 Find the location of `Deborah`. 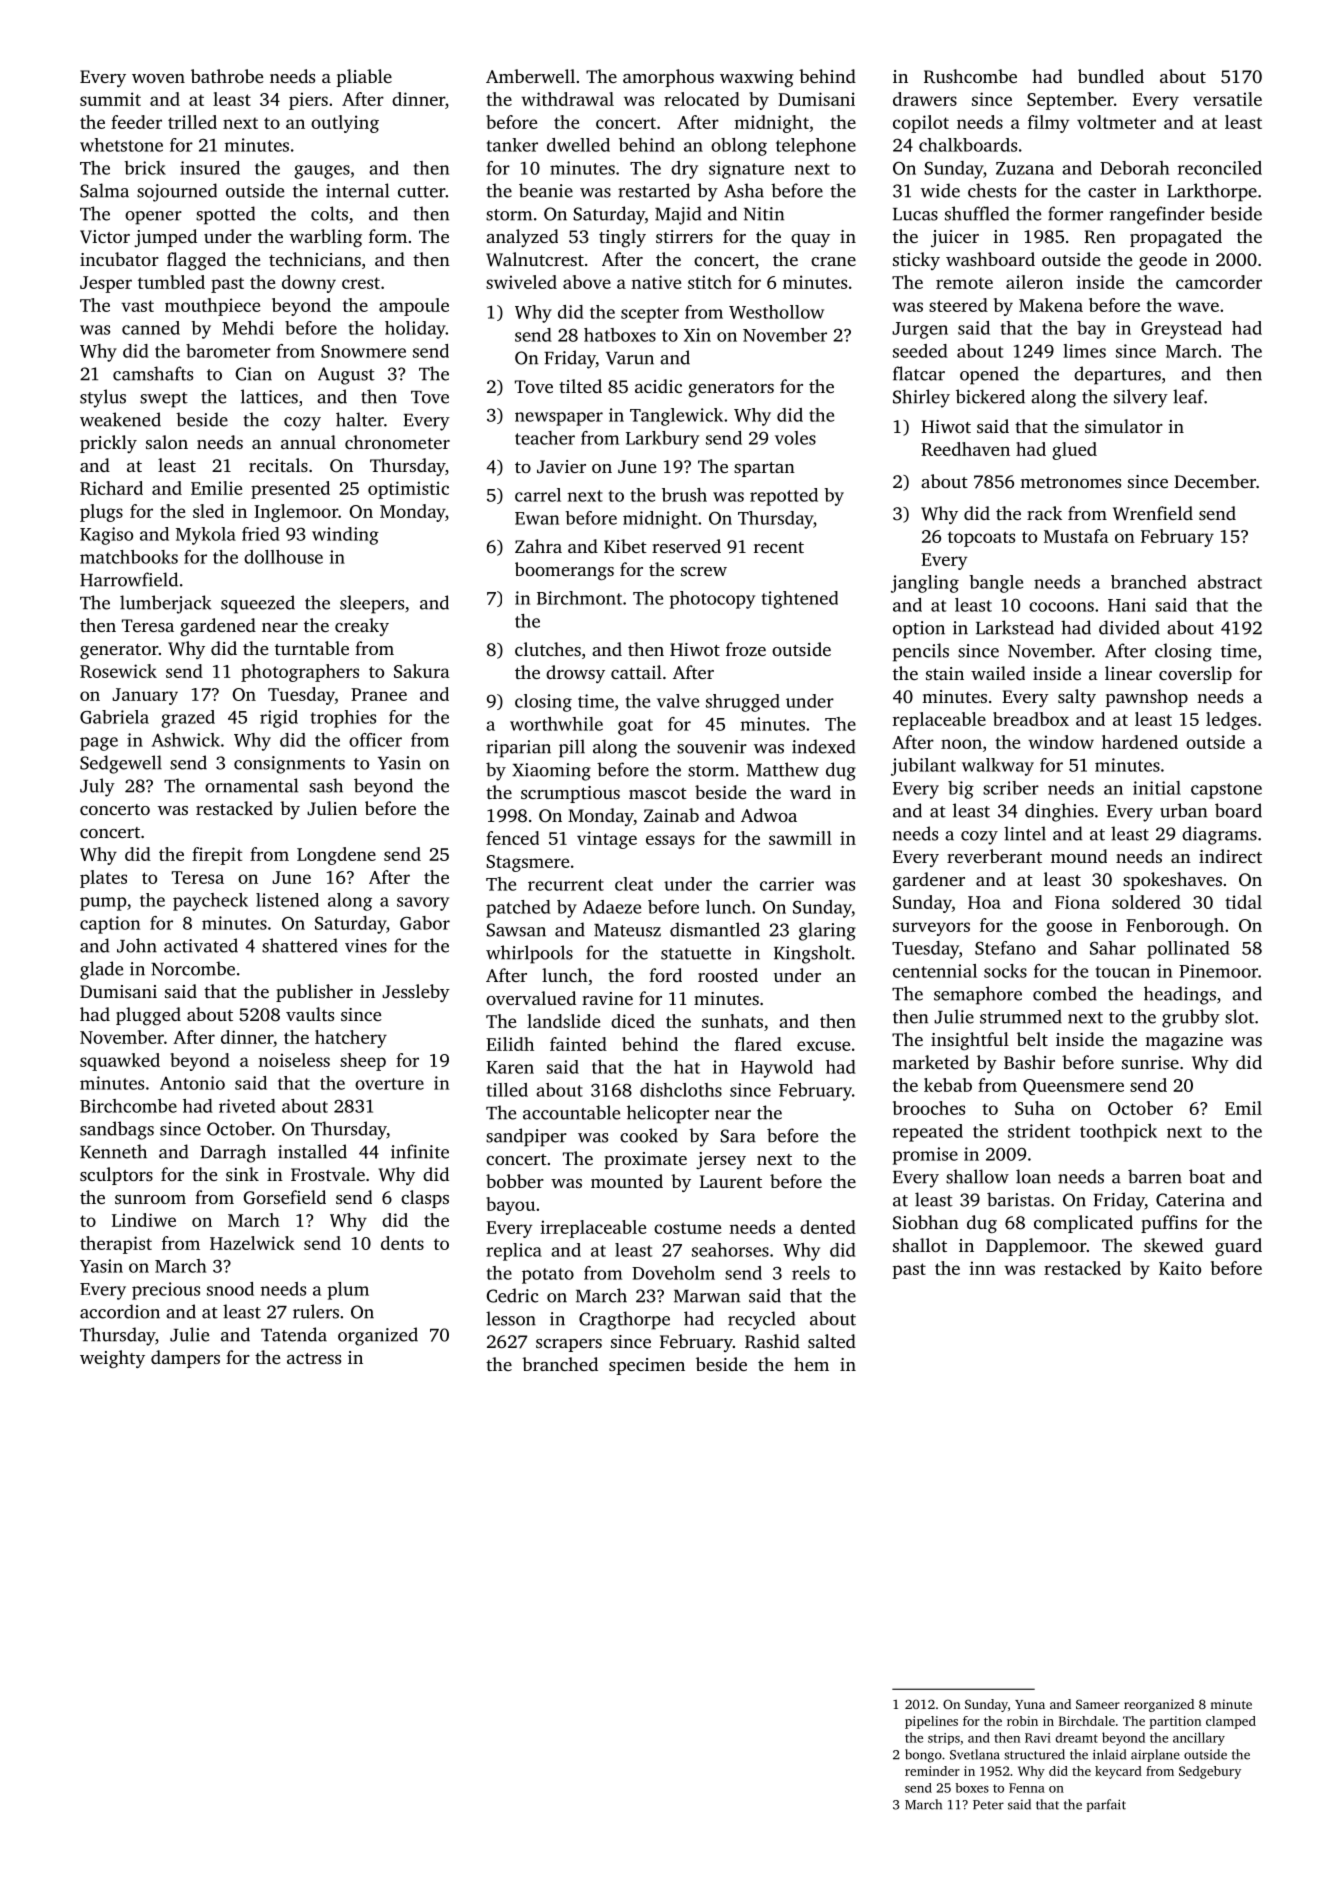

Deborah is located at coordinates (1134, 168).
